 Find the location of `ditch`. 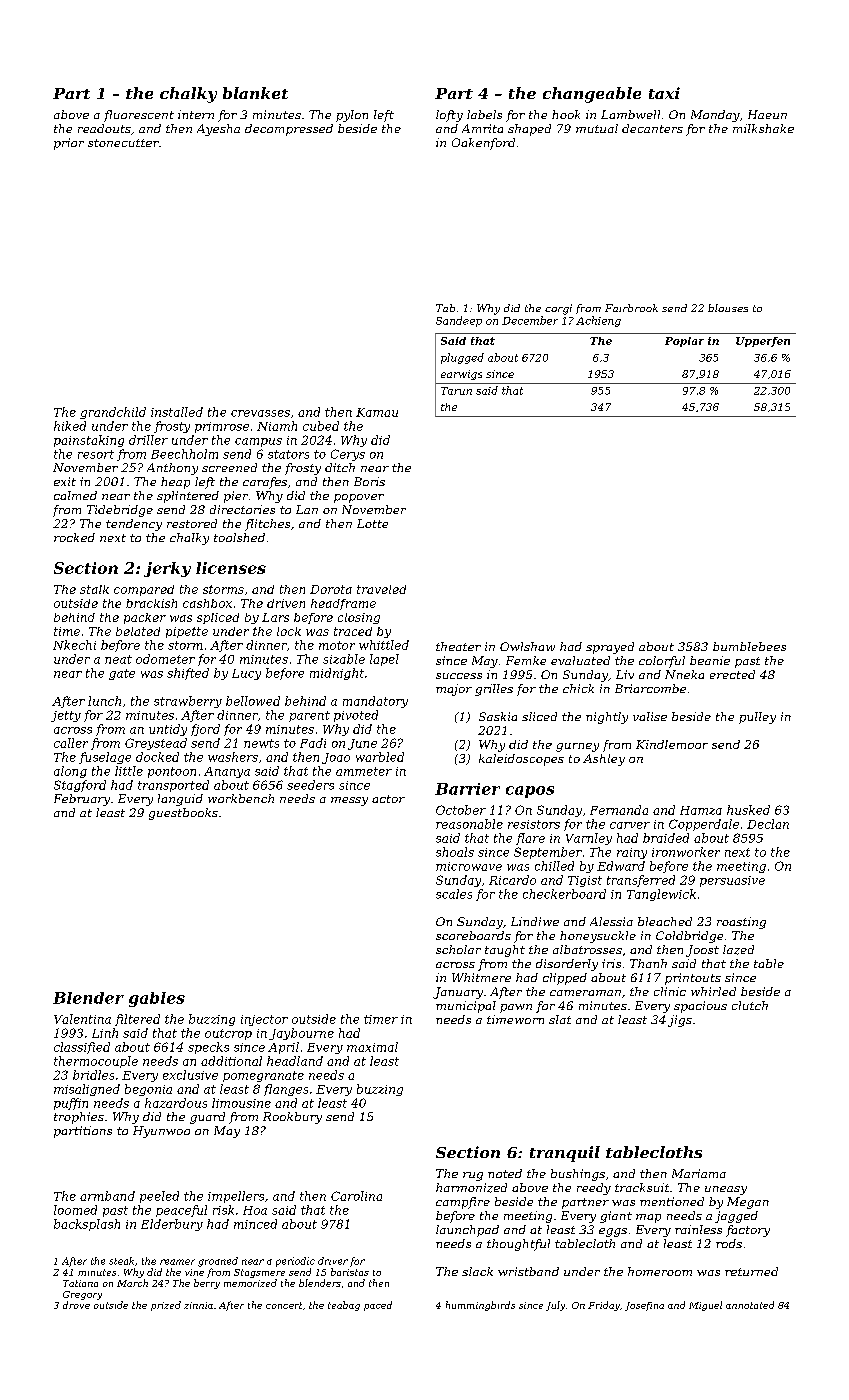

ditch is located at coordinates (340, 467).
